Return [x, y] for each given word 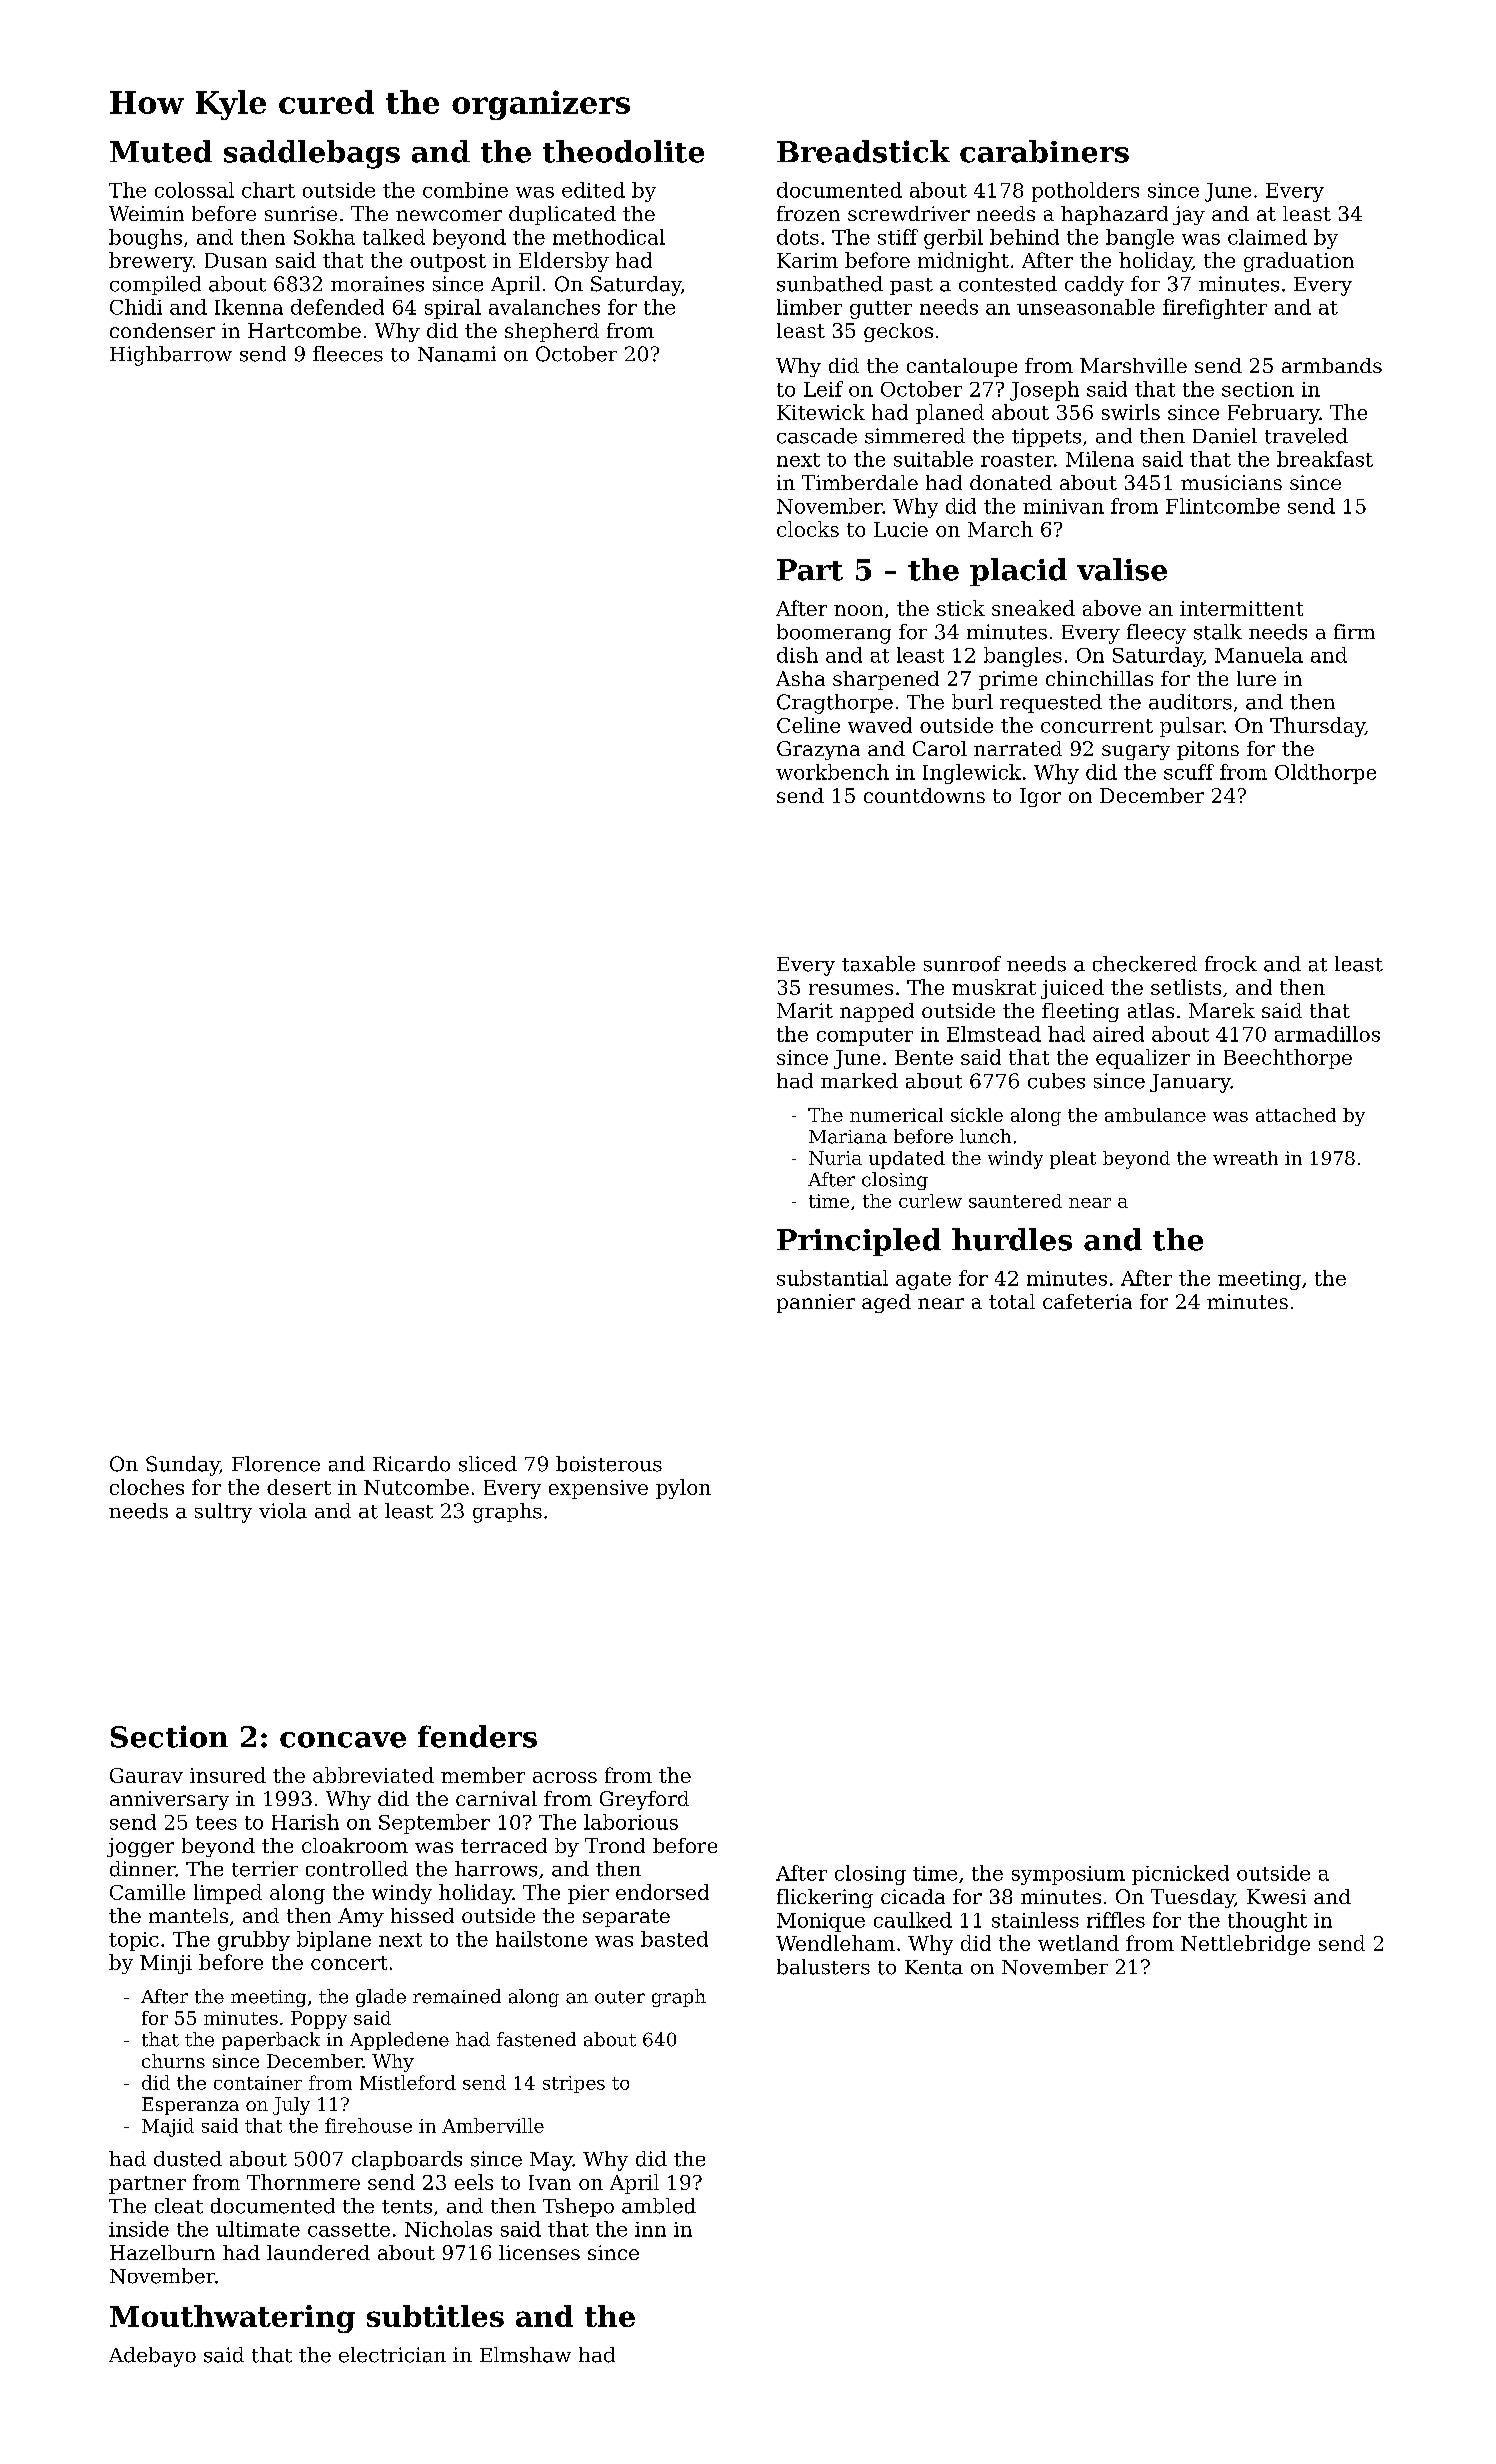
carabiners [1044, 151]
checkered [1145, 964]
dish [797, 655]
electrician [392, 2355]
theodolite [623, 151]
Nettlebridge [1245, 1945]
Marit [805, 1010]
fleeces [348, 354]
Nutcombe [416, 1487]
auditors [1190, 702]
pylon [683, 1489]
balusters [823, 1967]
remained [457, 1996]
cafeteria [1087, 1301]
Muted [161, 151]
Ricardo [411, 1464]
